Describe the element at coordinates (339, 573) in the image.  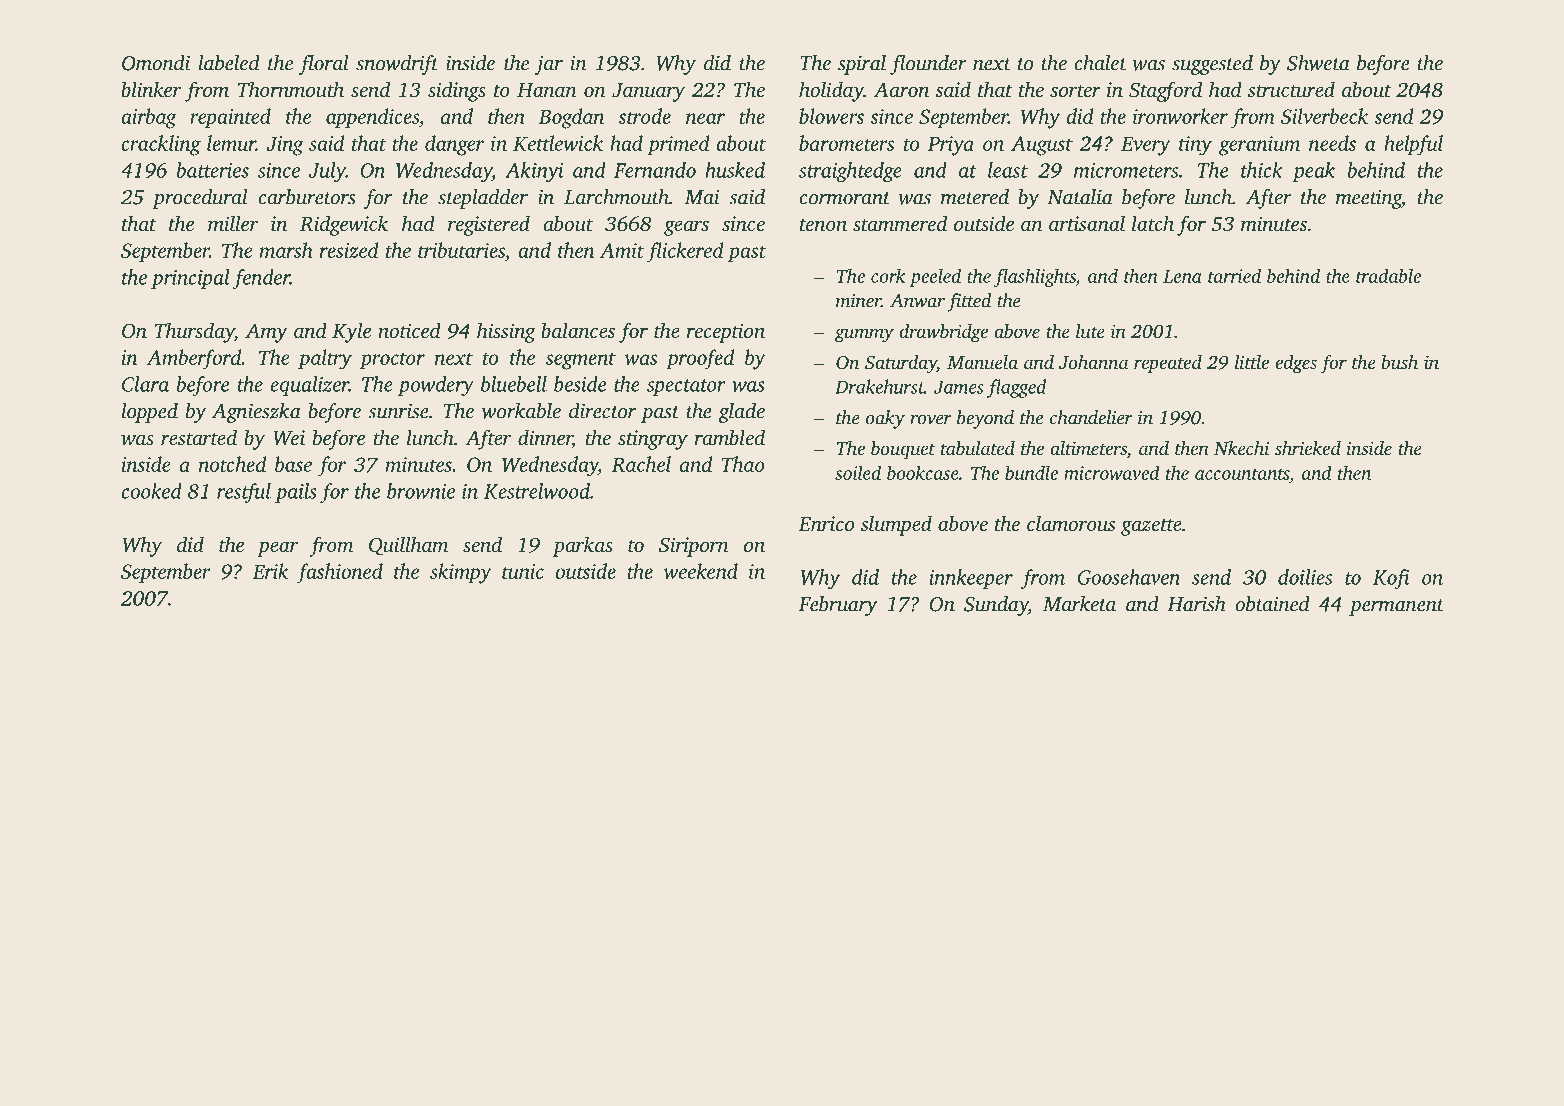
I see `fashioned` at that location.
